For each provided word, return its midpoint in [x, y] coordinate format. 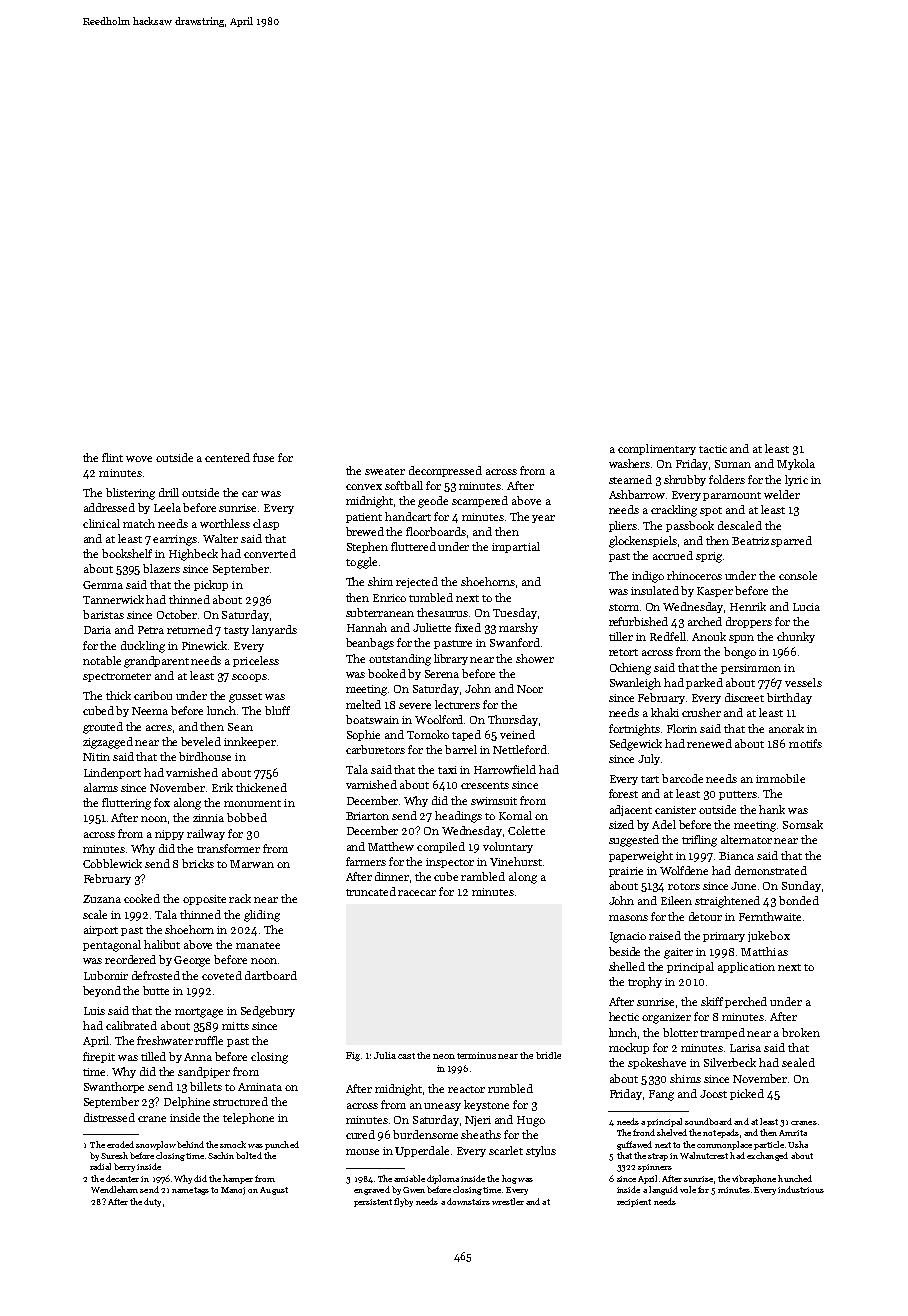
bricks [198, 863]
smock [233, 1144]
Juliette [432, 627]
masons [628, 918]
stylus [541, 1151]
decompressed [445, 471]
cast [406, 1056]
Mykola [796, 464]
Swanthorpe [114, 1087]
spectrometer [117, 677]
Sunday [801, 886]
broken [801, 1032]
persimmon [751, 669]
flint [112, 457]
